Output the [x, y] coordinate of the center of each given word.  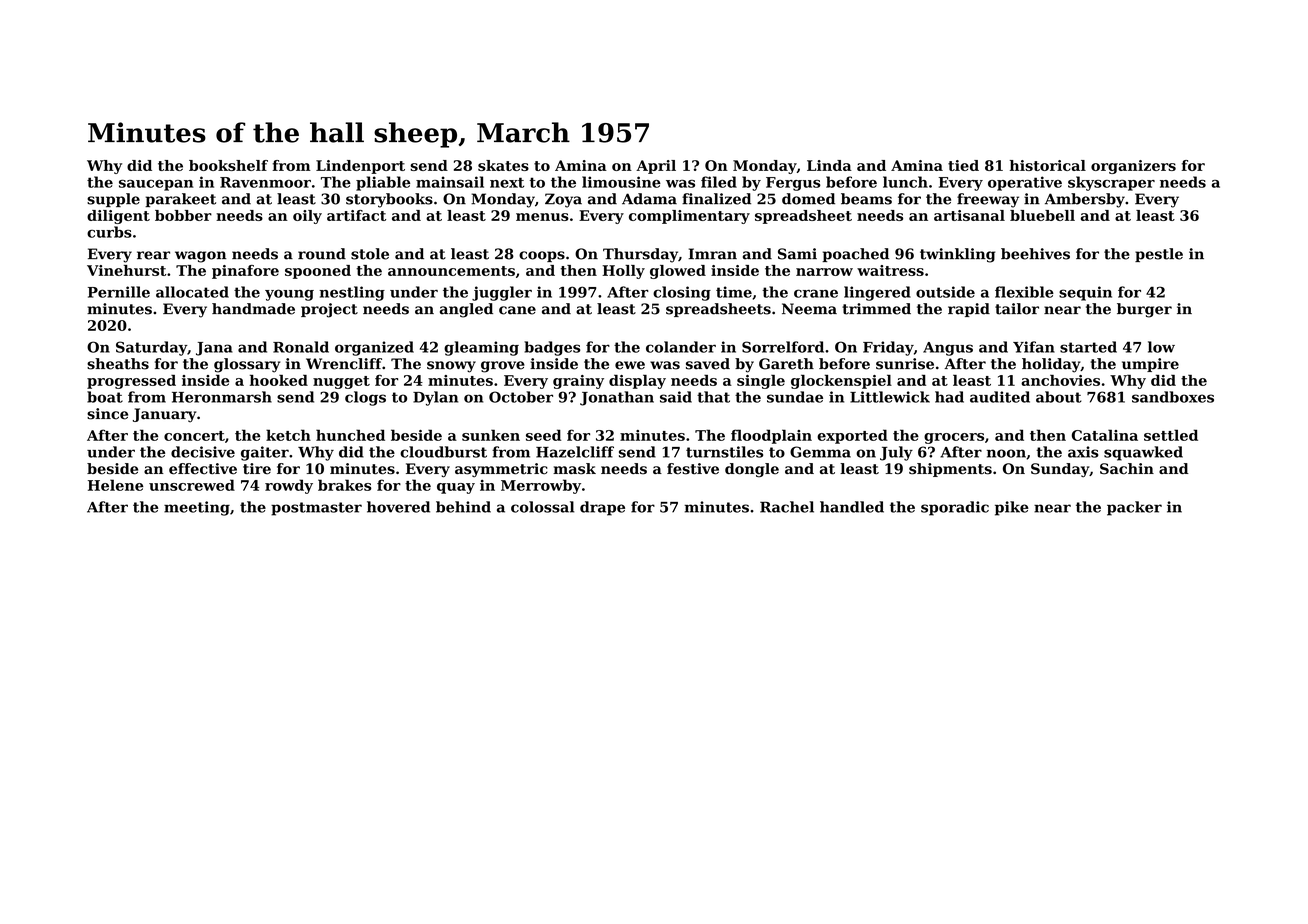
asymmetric [501, 470]
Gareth [786, 364]
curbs [109, 232]
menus [542, 217]
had [949, 397]
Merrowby [541, 486]
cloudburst [443, 452]
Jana [214, 349]
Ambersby [1085, 200]
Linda [829, 165]
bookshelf [228, 165]
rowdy [289, 486]
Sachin [1127, 469]
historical [1048, 165]
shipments [950, 470]
